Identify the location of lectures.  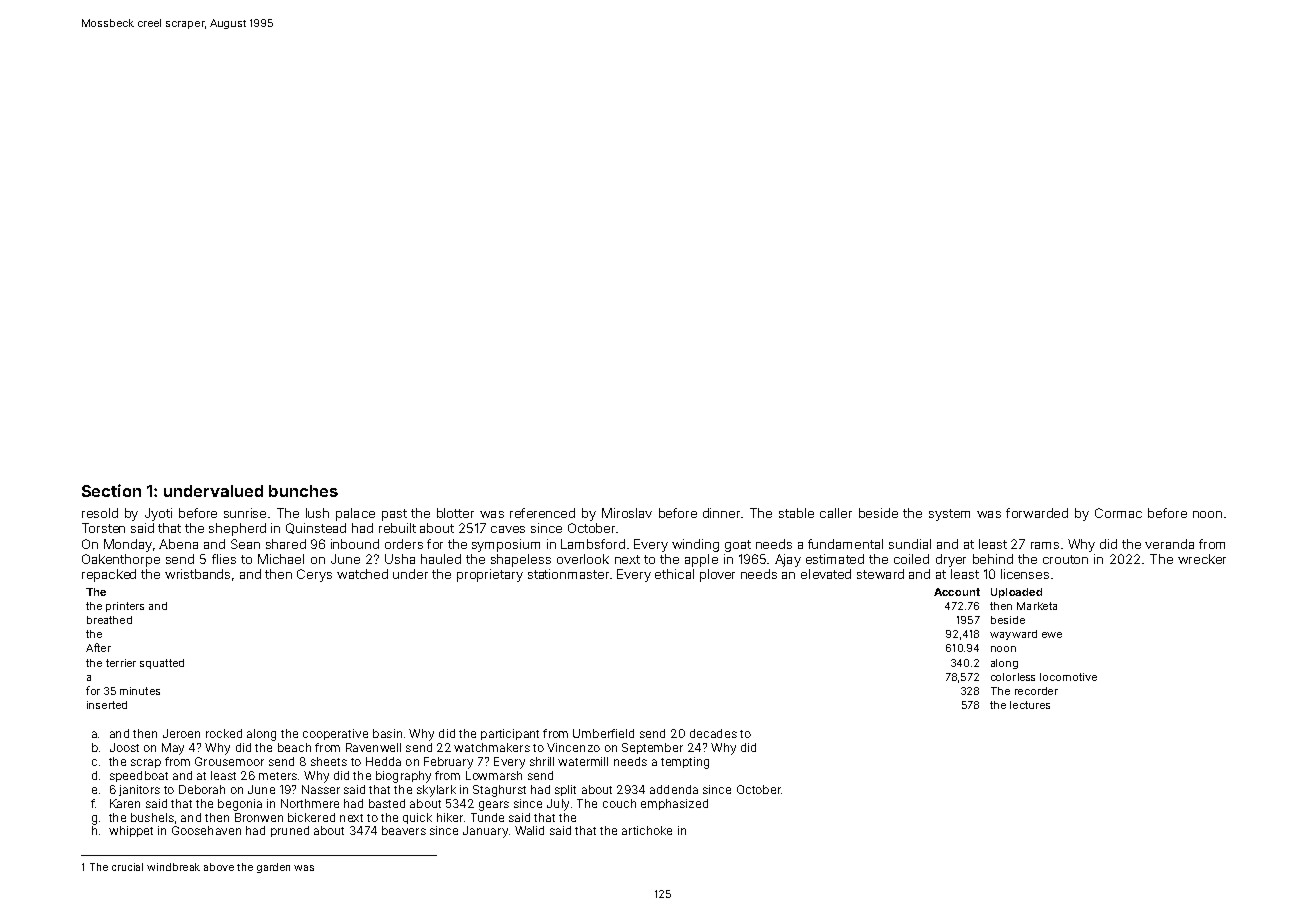
(1030, 705).
